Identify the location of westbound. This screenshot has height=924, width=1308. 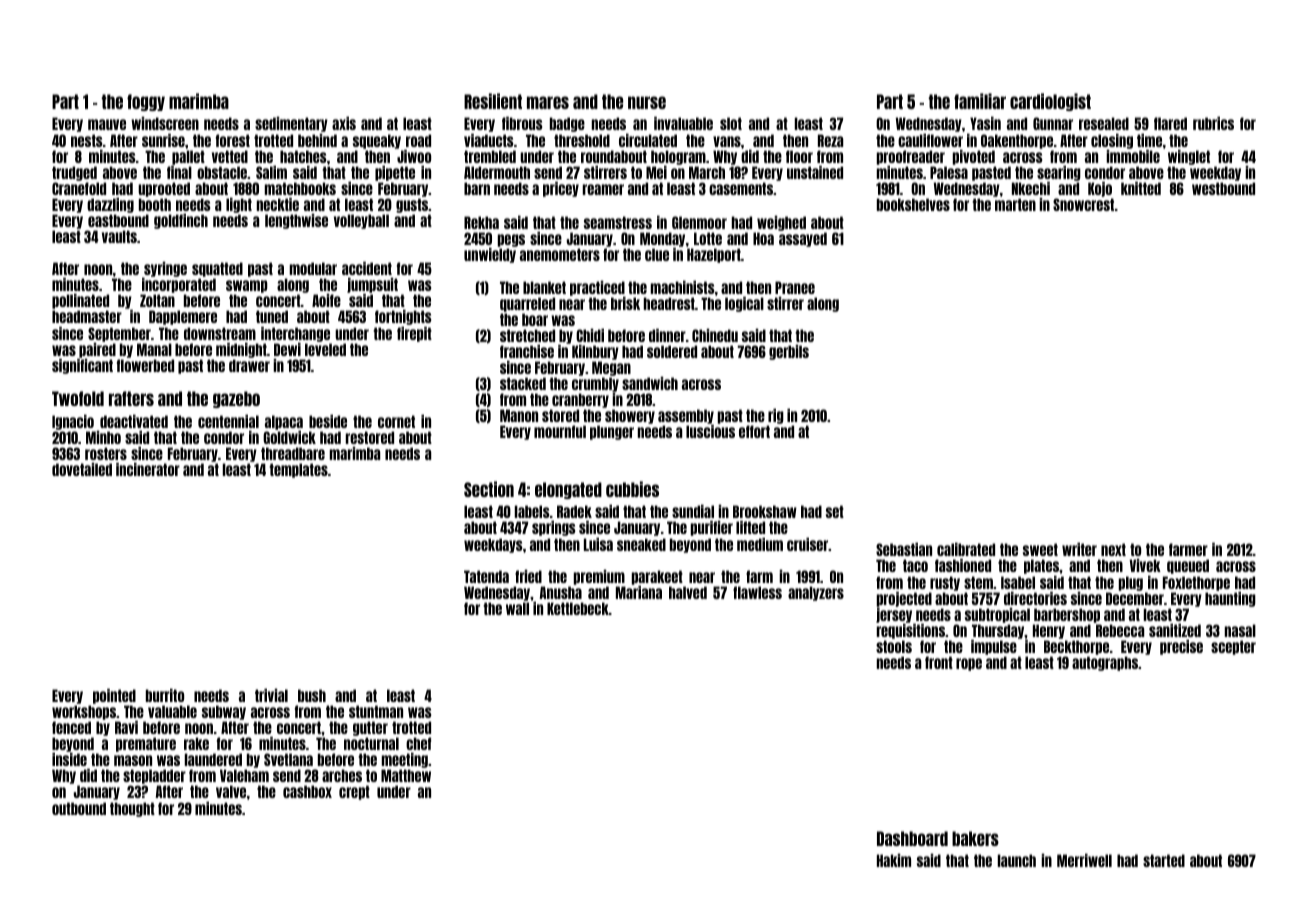
(1223, 188).
